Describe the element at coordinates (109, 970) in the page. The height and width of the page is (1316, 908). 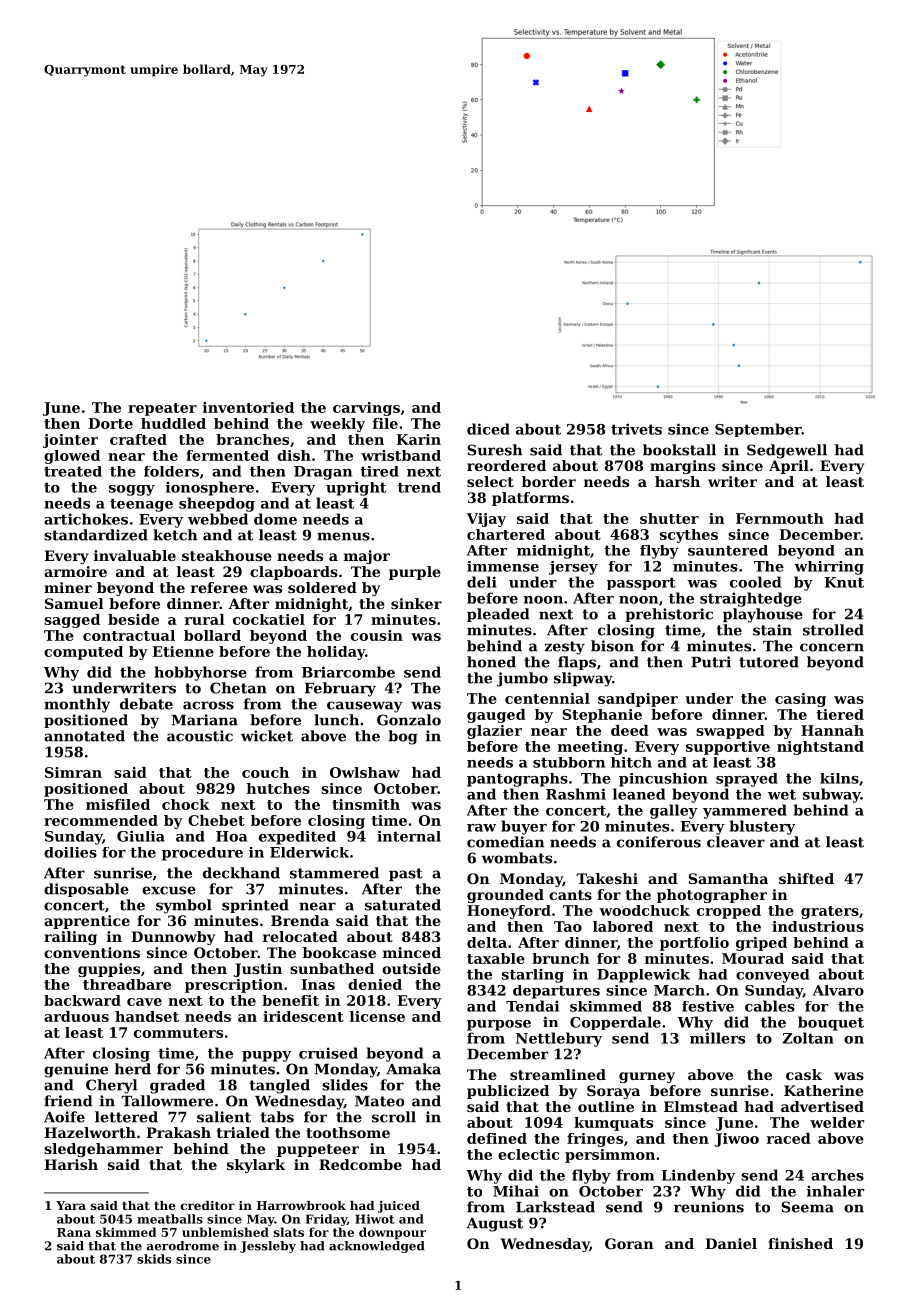
I see `guppies` at that location.
